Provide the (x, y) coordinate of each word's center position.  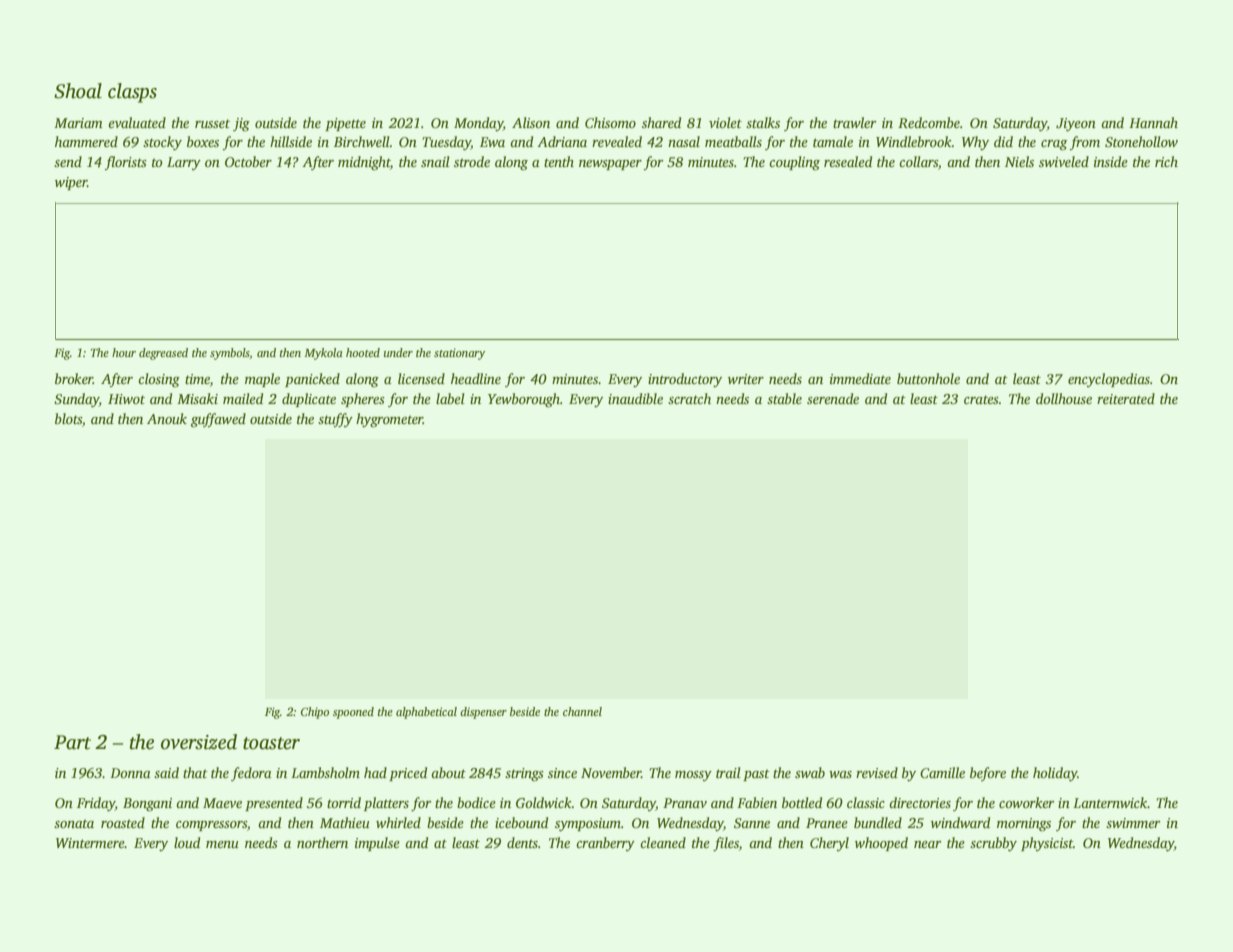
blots (68, 418)
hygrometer (389, 420)
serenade (833, 398)
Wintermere (90, 843)
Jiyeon (1076, 124)
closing (159, 380)
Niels (1019, 161)
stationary (459, 354)
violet (725, 122)
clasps (132, 93)
